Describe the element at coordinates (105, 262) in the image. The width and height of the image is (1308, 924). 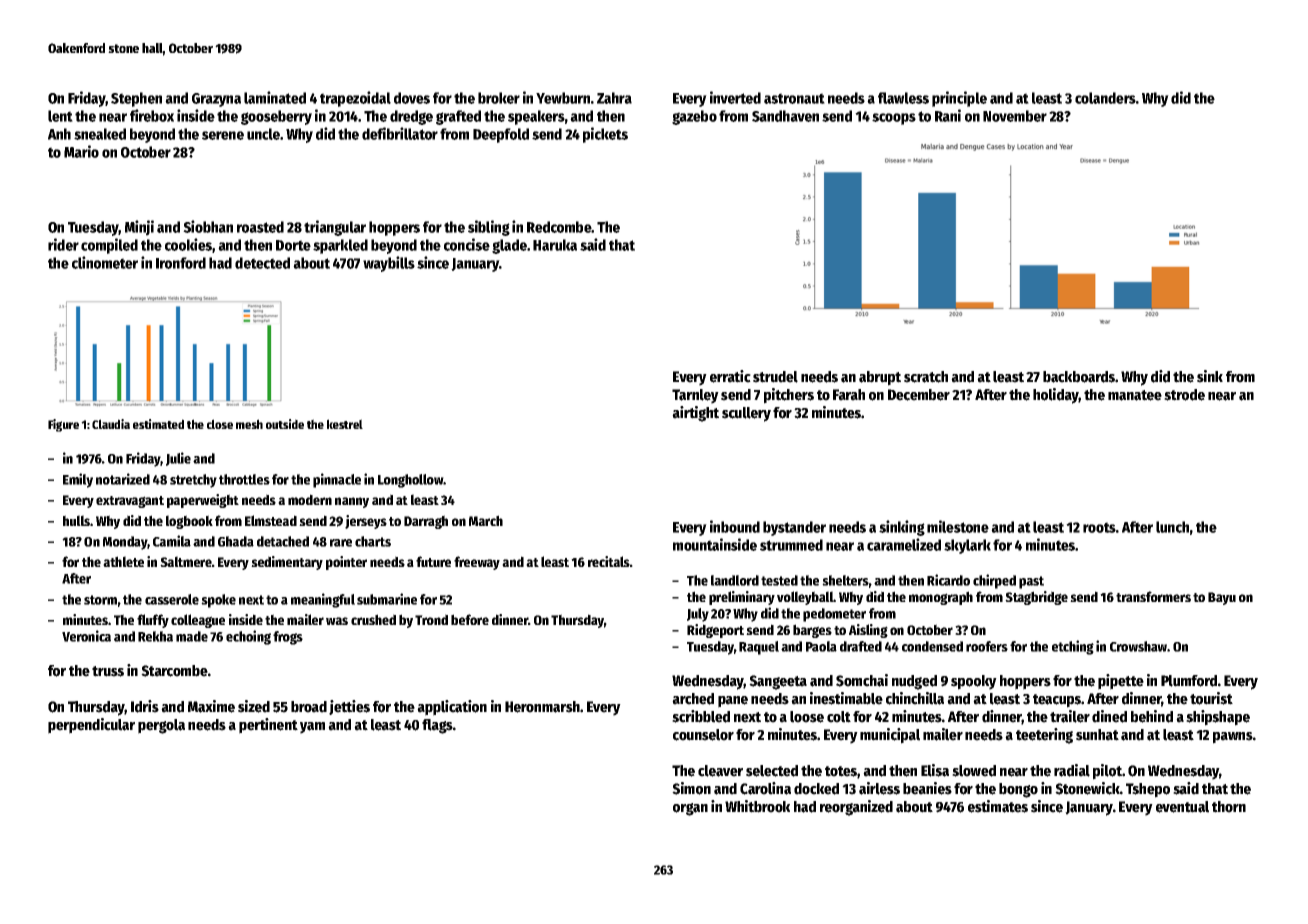
I see `clinometer` at that location.
